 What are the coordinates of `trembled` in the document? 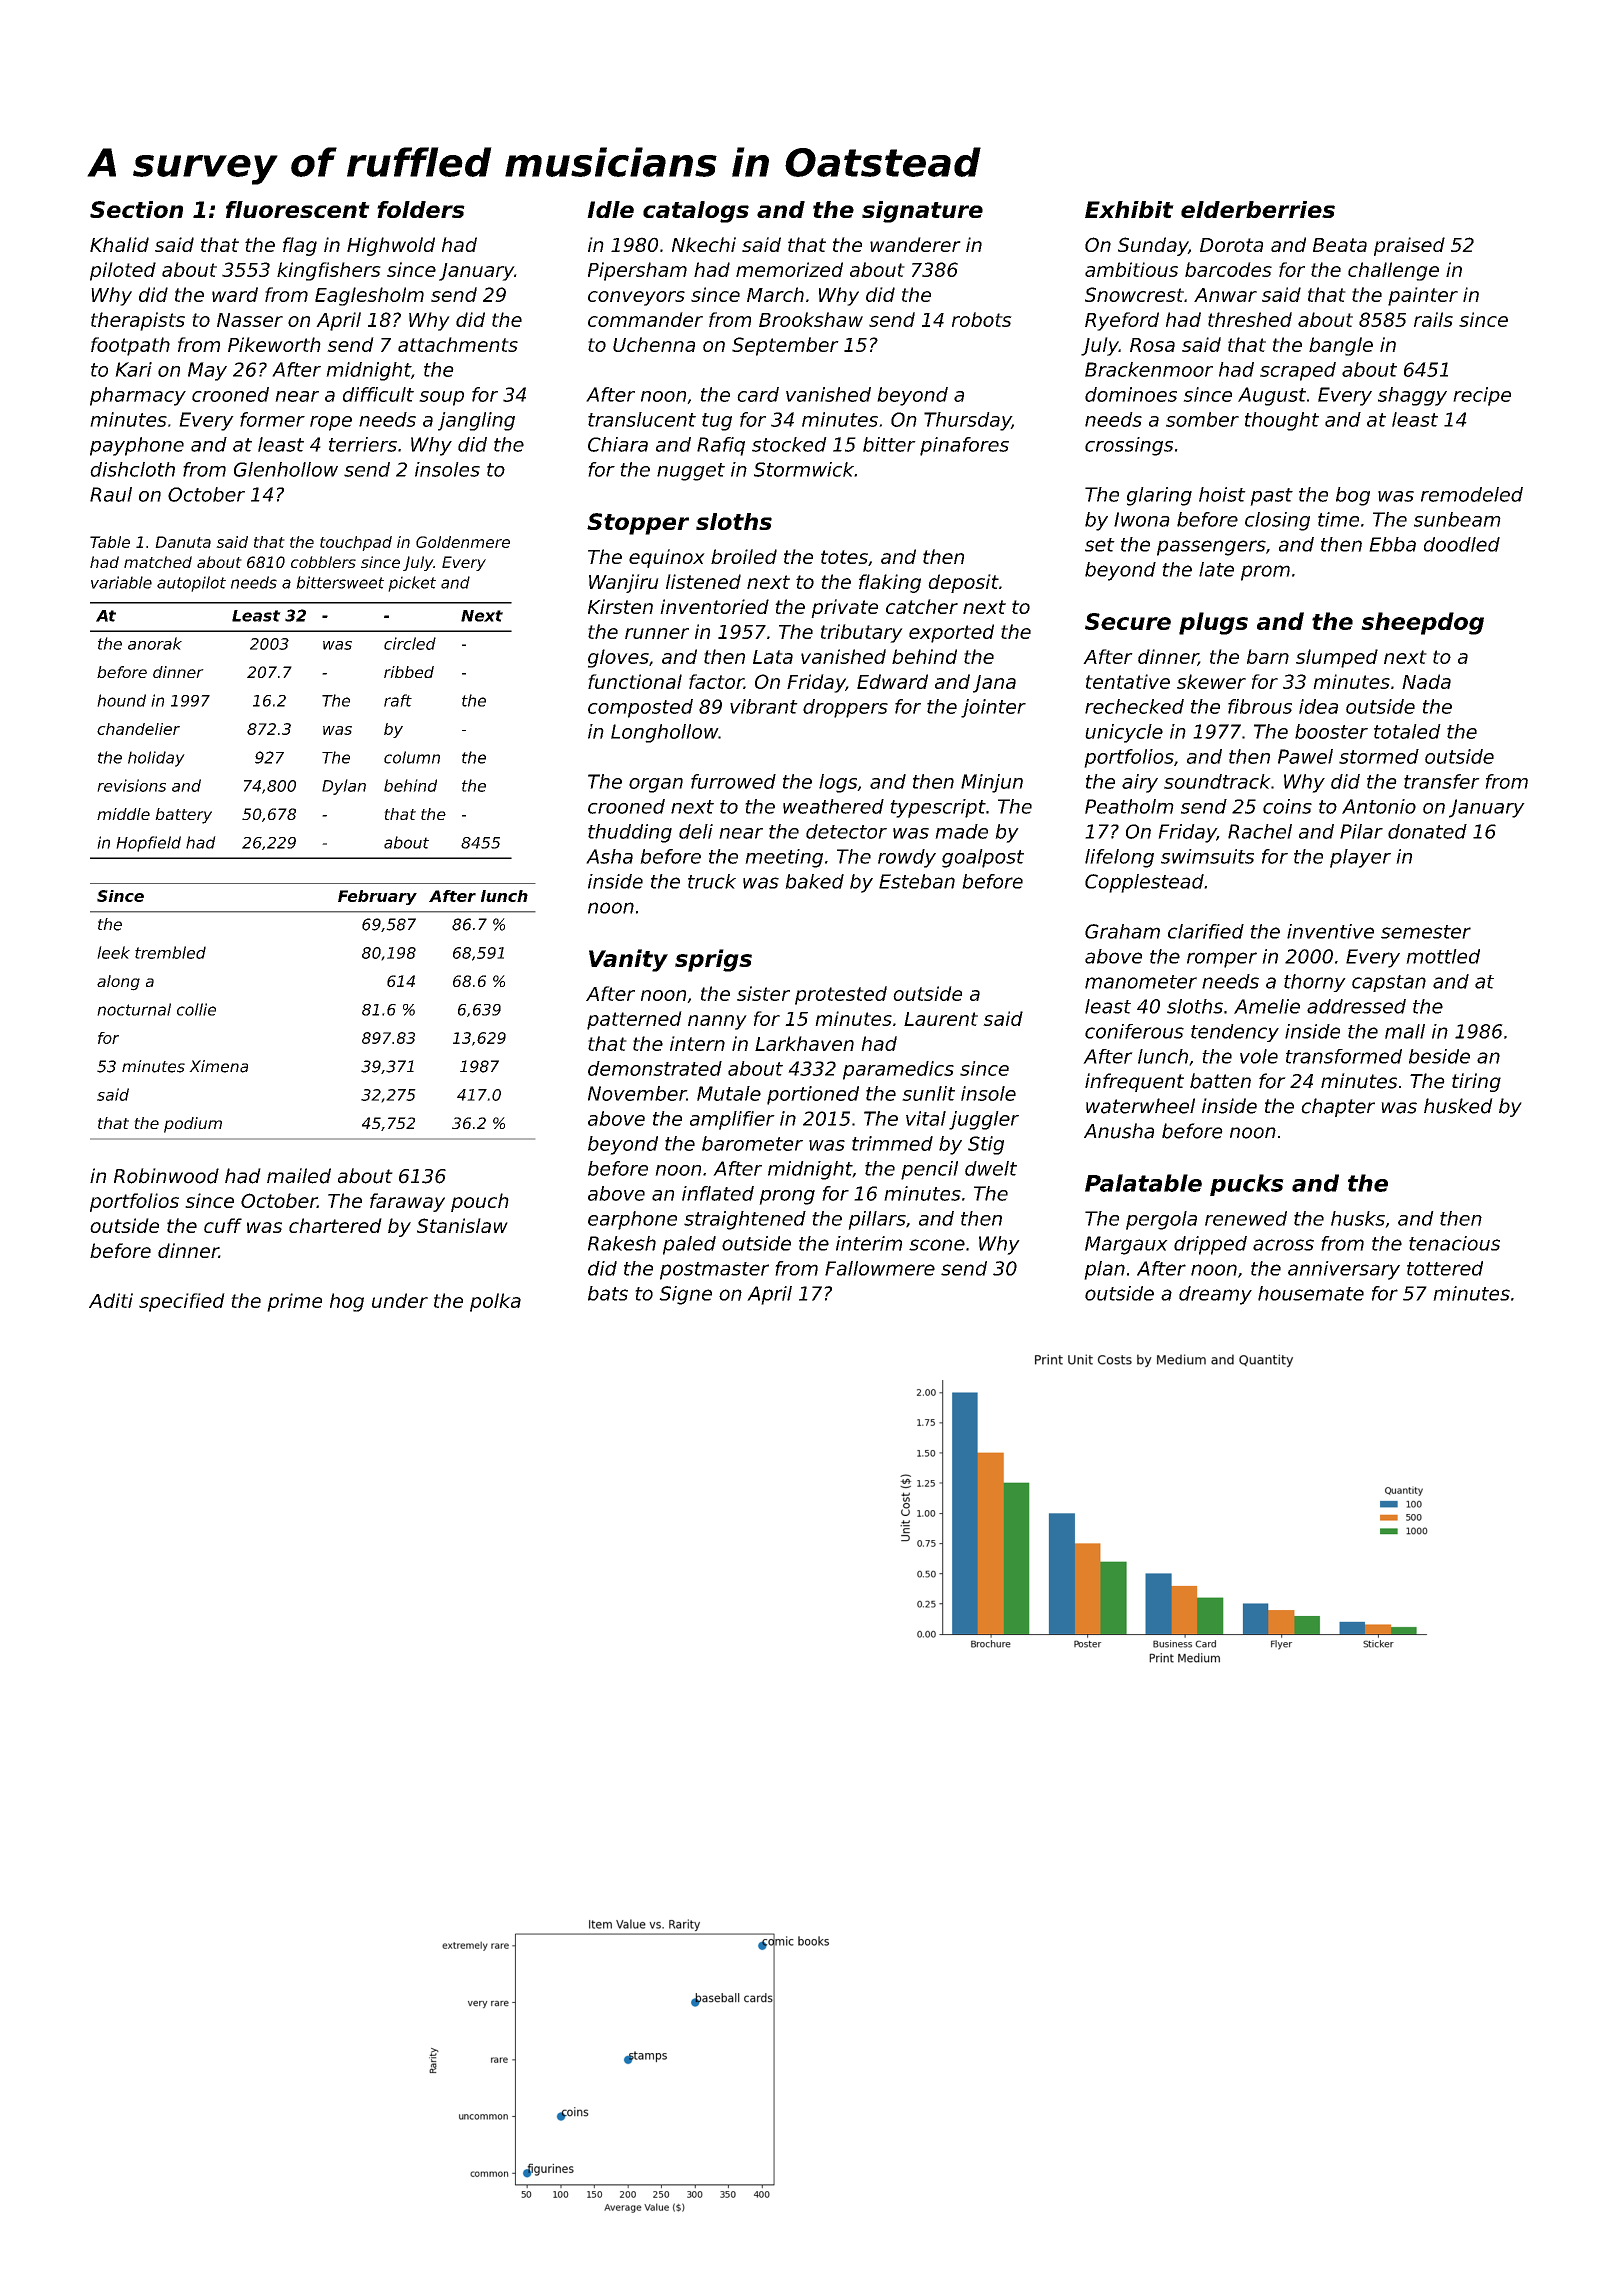 It's located at (170, 952).
